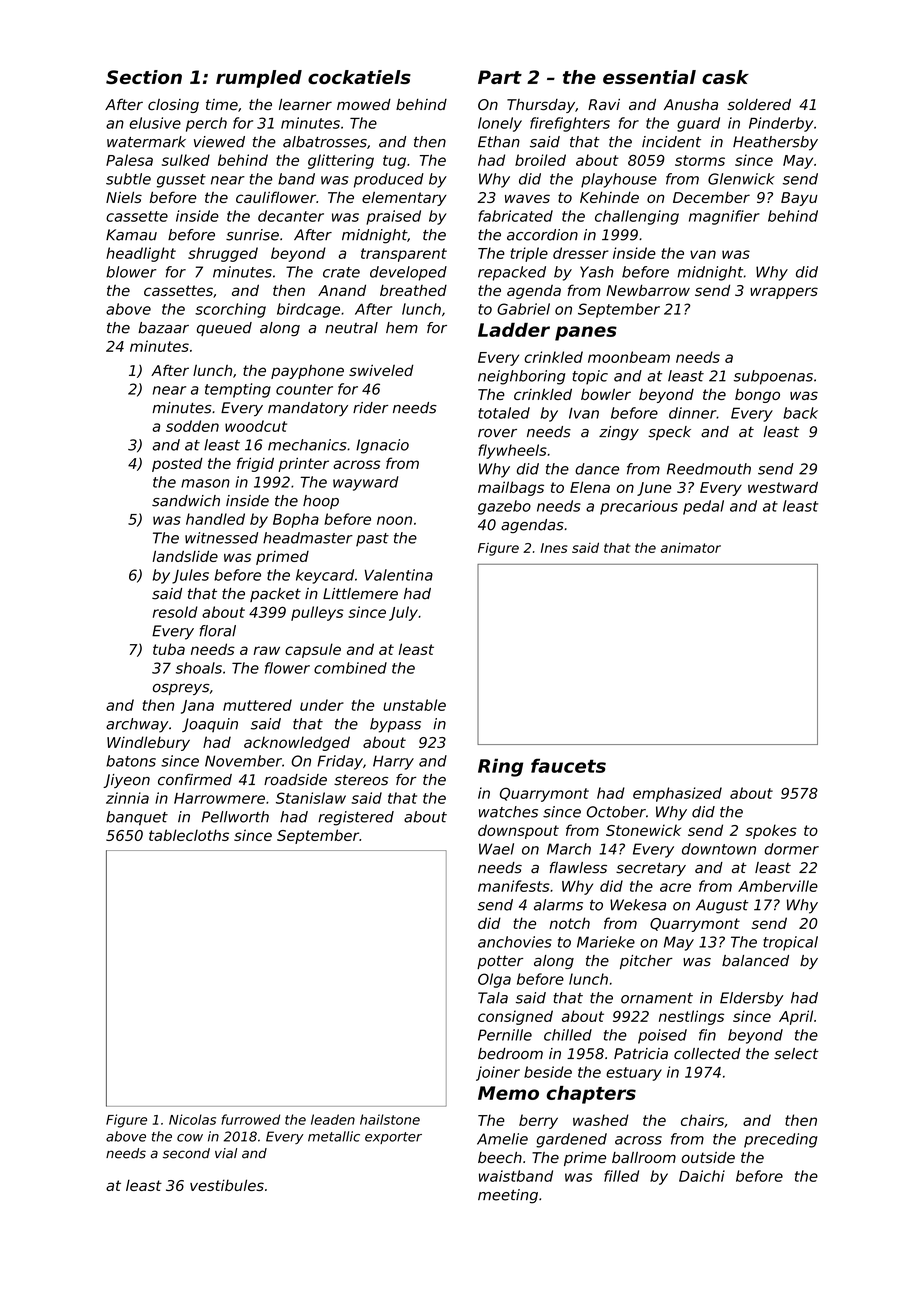  What do you see at coordinates (227, 1185) in the image?
I see `vestibules` at bounding box center [227, 1185].
